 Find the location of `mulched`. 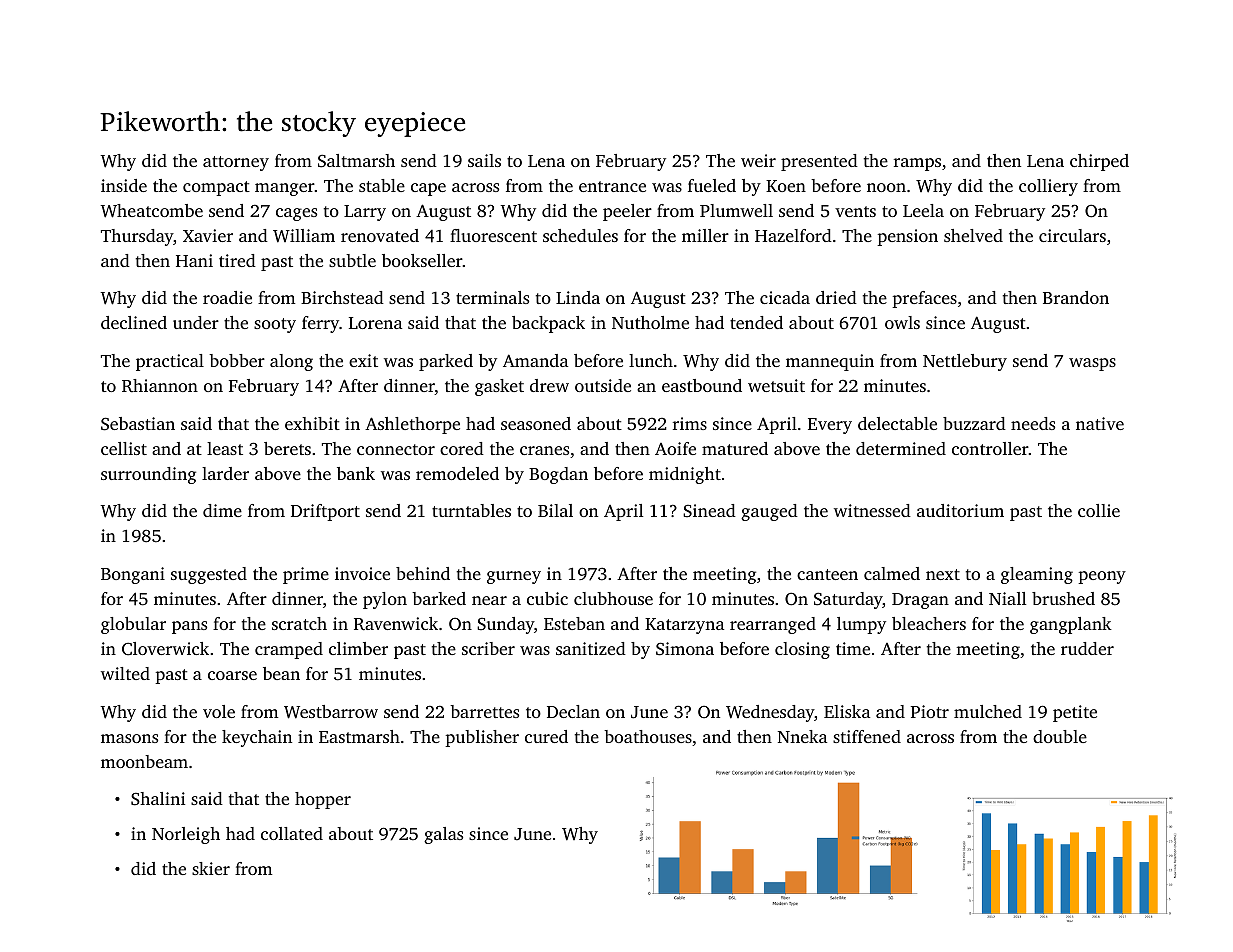

mulched is located at coordinates (988, 711).
